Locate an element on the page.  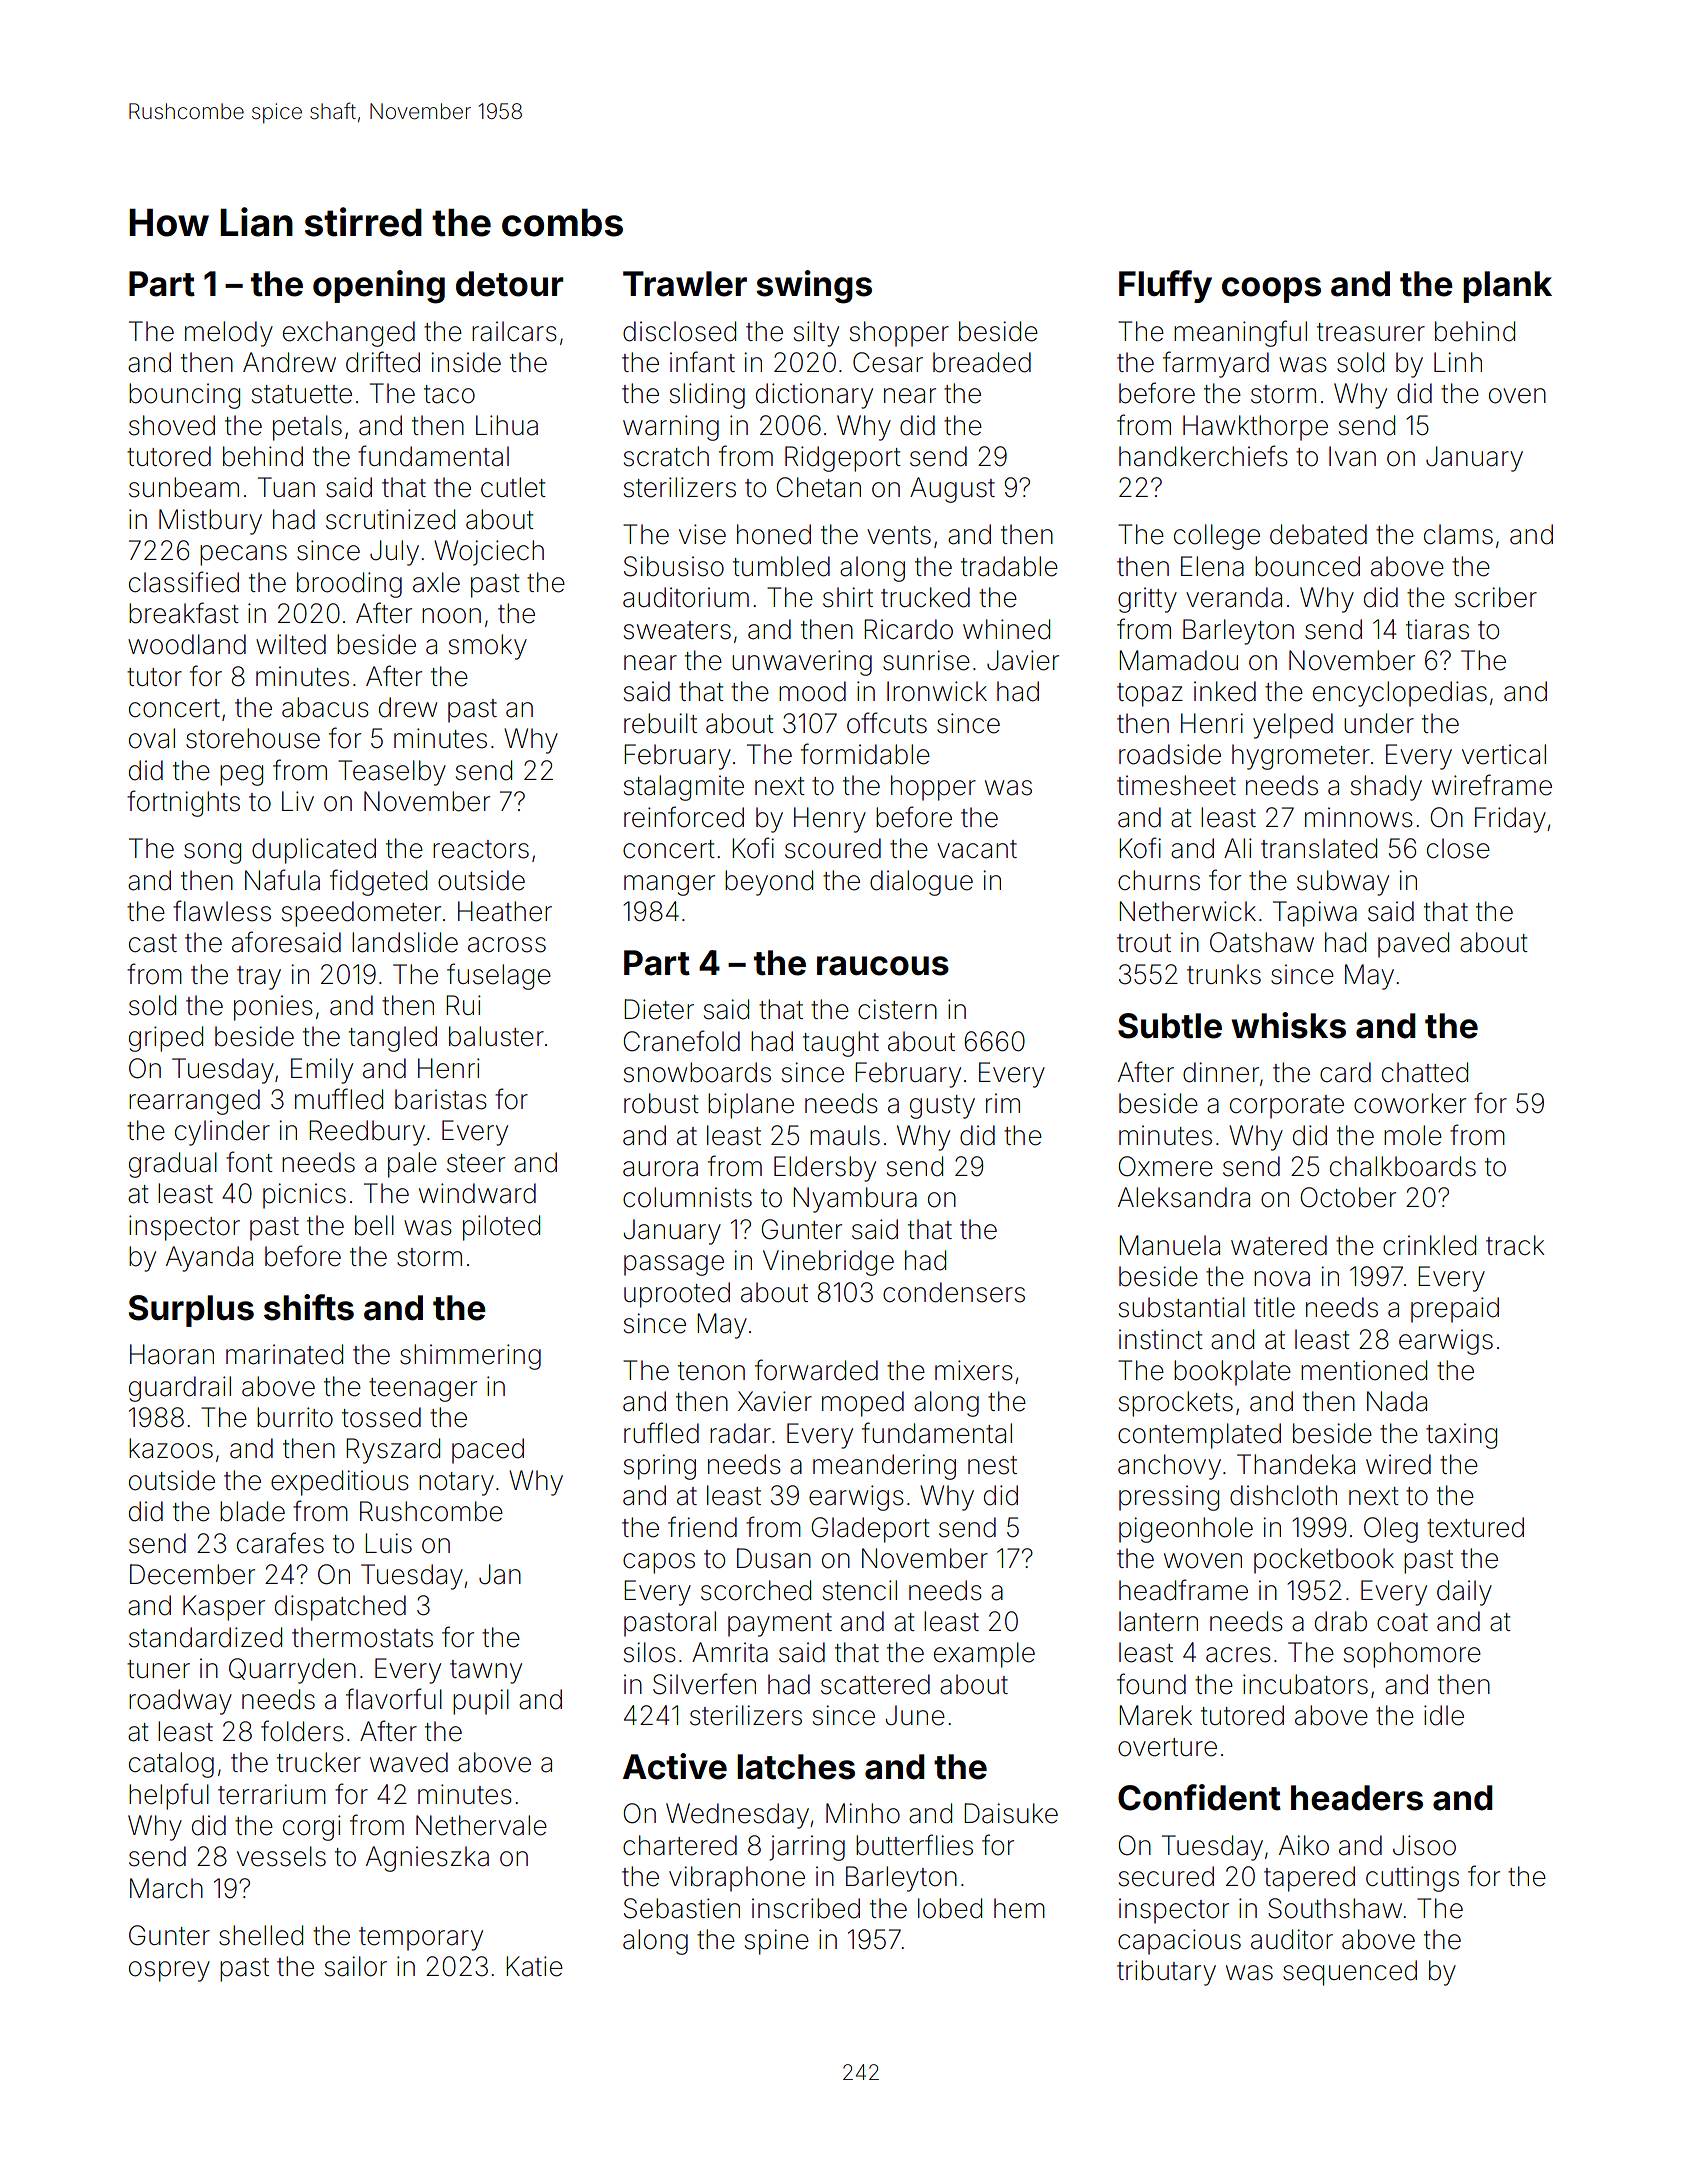
gradual is located at coordinates (173, 1165).
